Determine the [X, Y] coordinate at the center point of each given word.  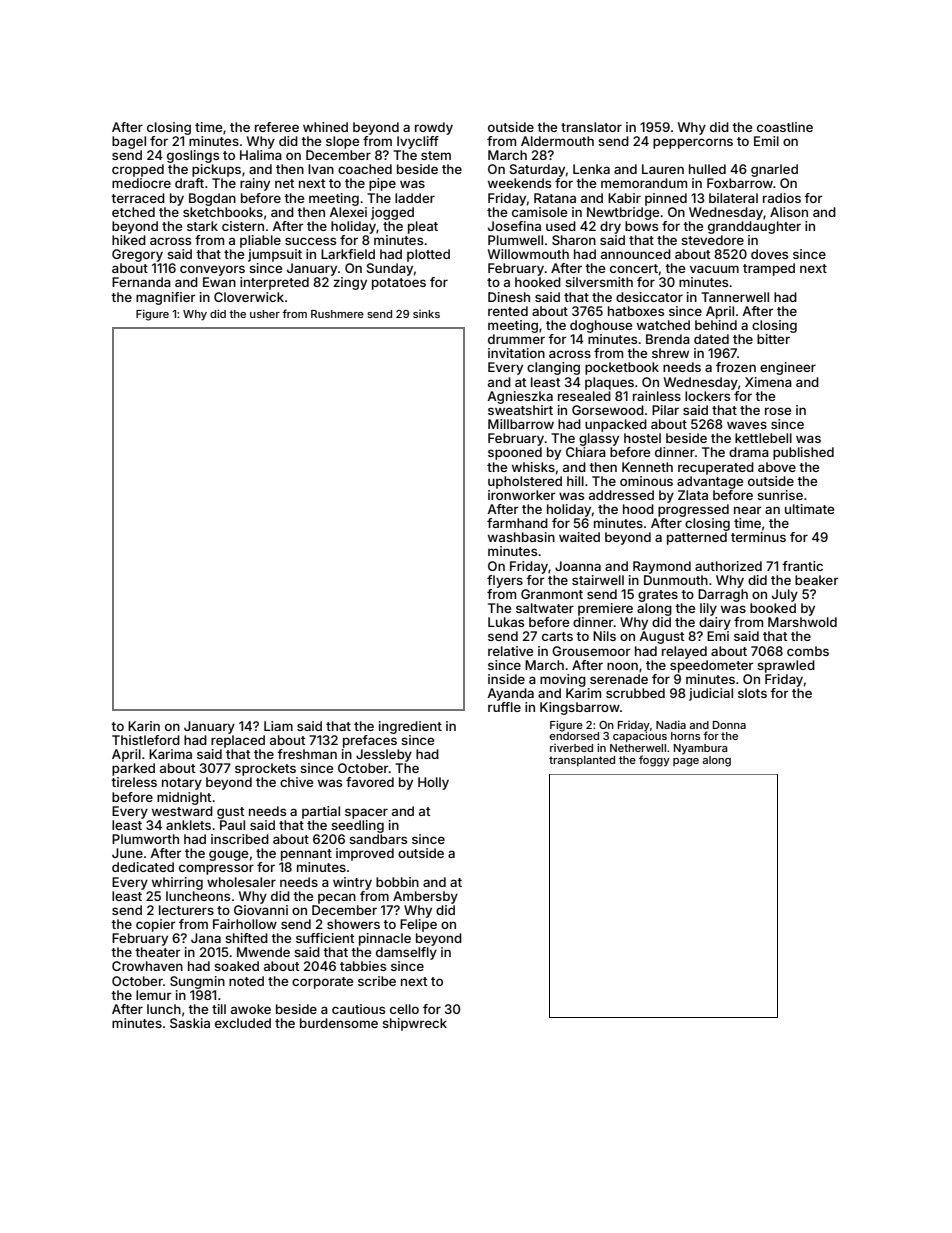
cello [404, 1009]
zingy [350, 283]
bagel [129, 142]
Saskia [190, 1023]
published [803, 453]
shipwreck [414, 1024]
